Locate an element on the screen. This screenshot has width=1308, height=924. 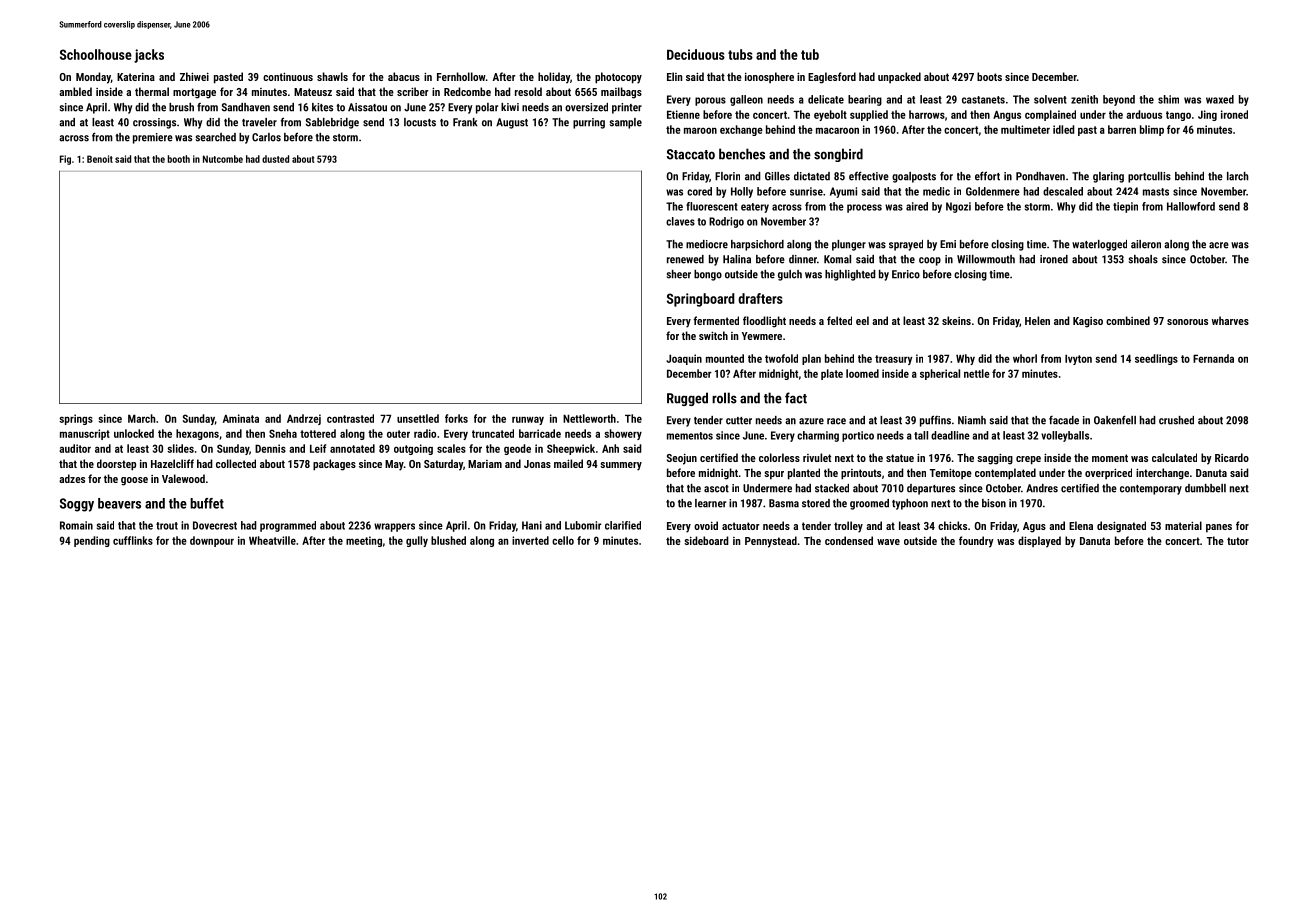
twofold is located at coordinates (781, 358).
